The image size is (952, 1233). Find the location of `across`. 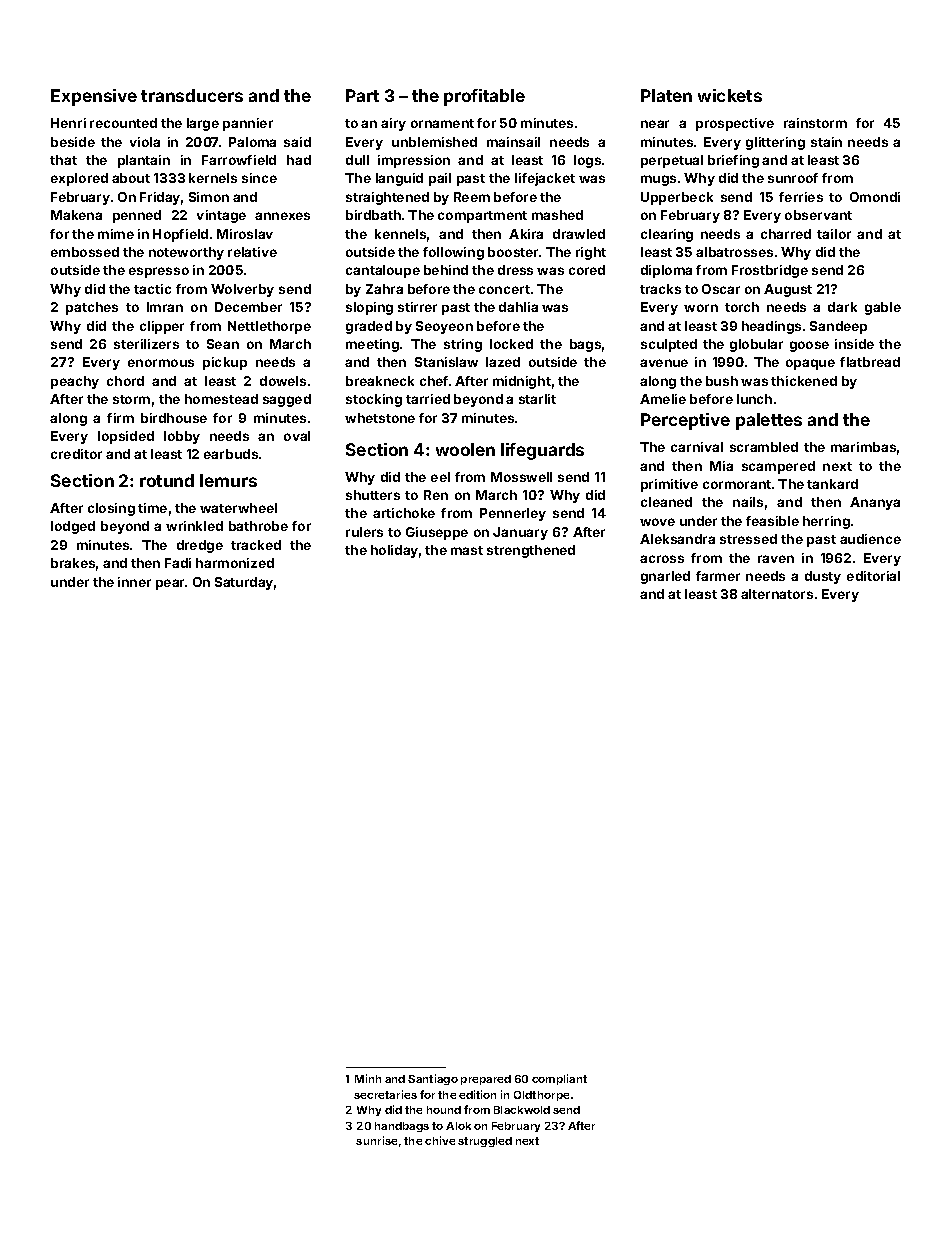

across is located at coordinates (662, 559).
